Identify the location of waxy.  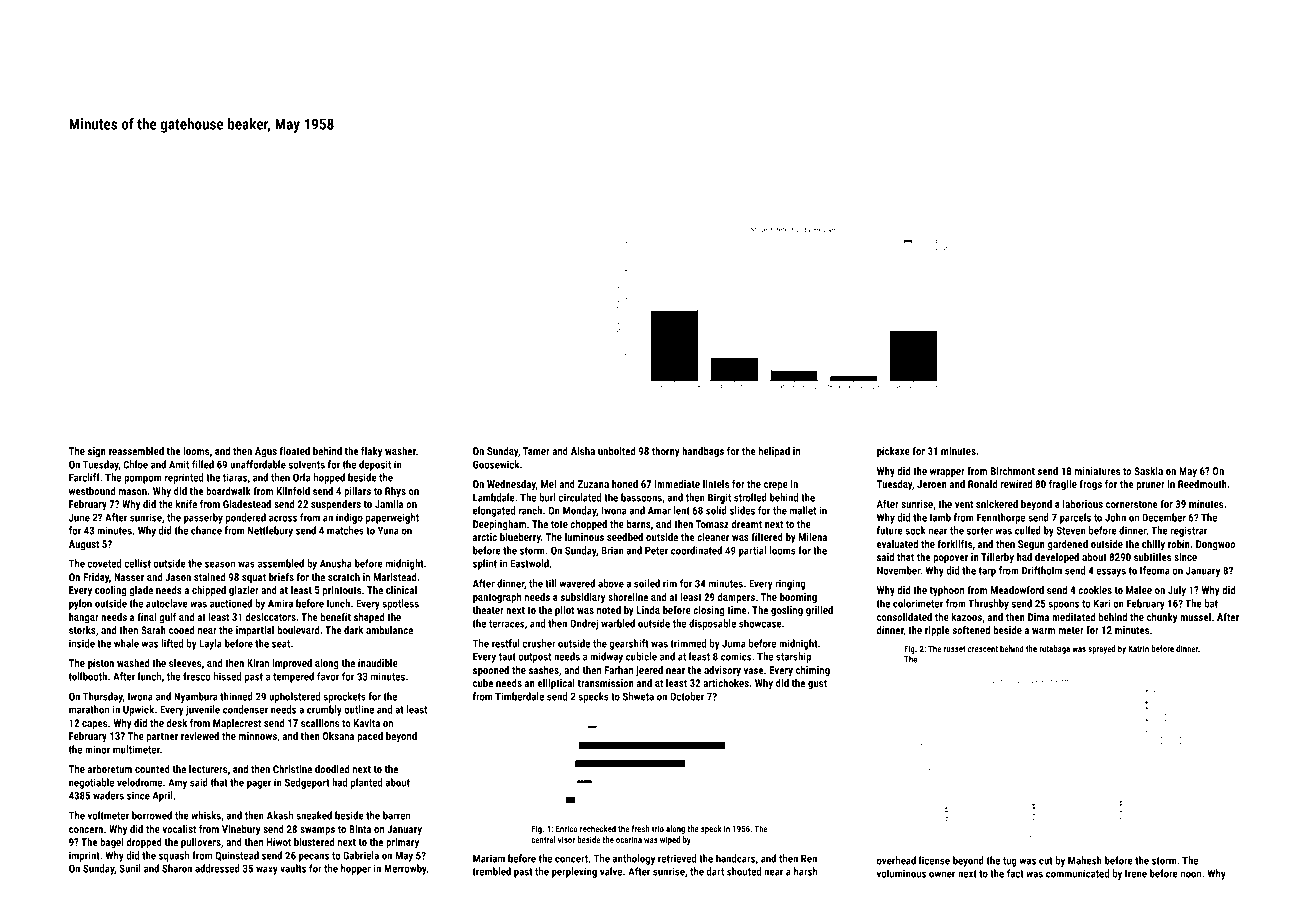
(267, 870).
